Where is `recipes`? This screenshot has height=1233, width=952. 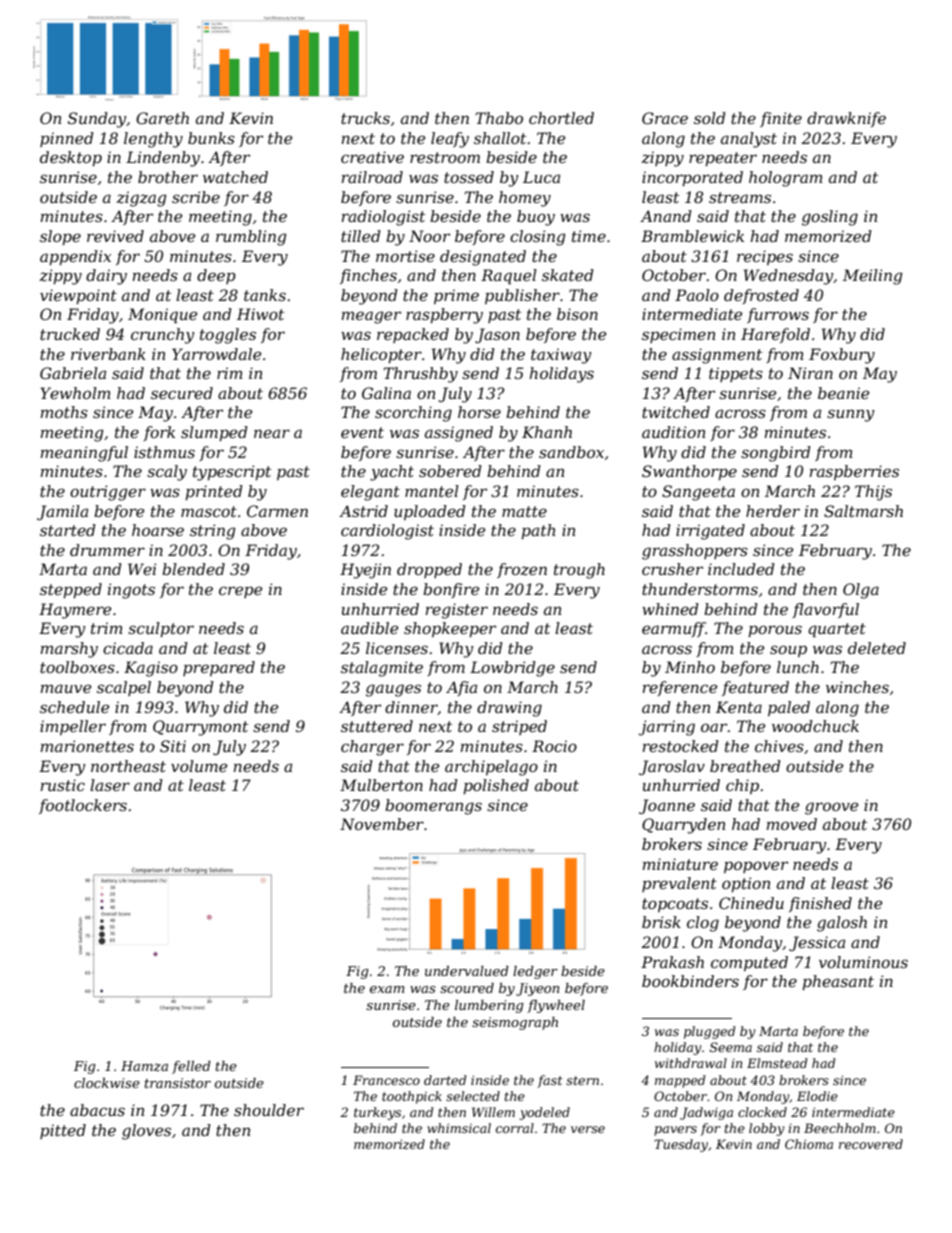 recipes is located at coordinates (765, 257).
